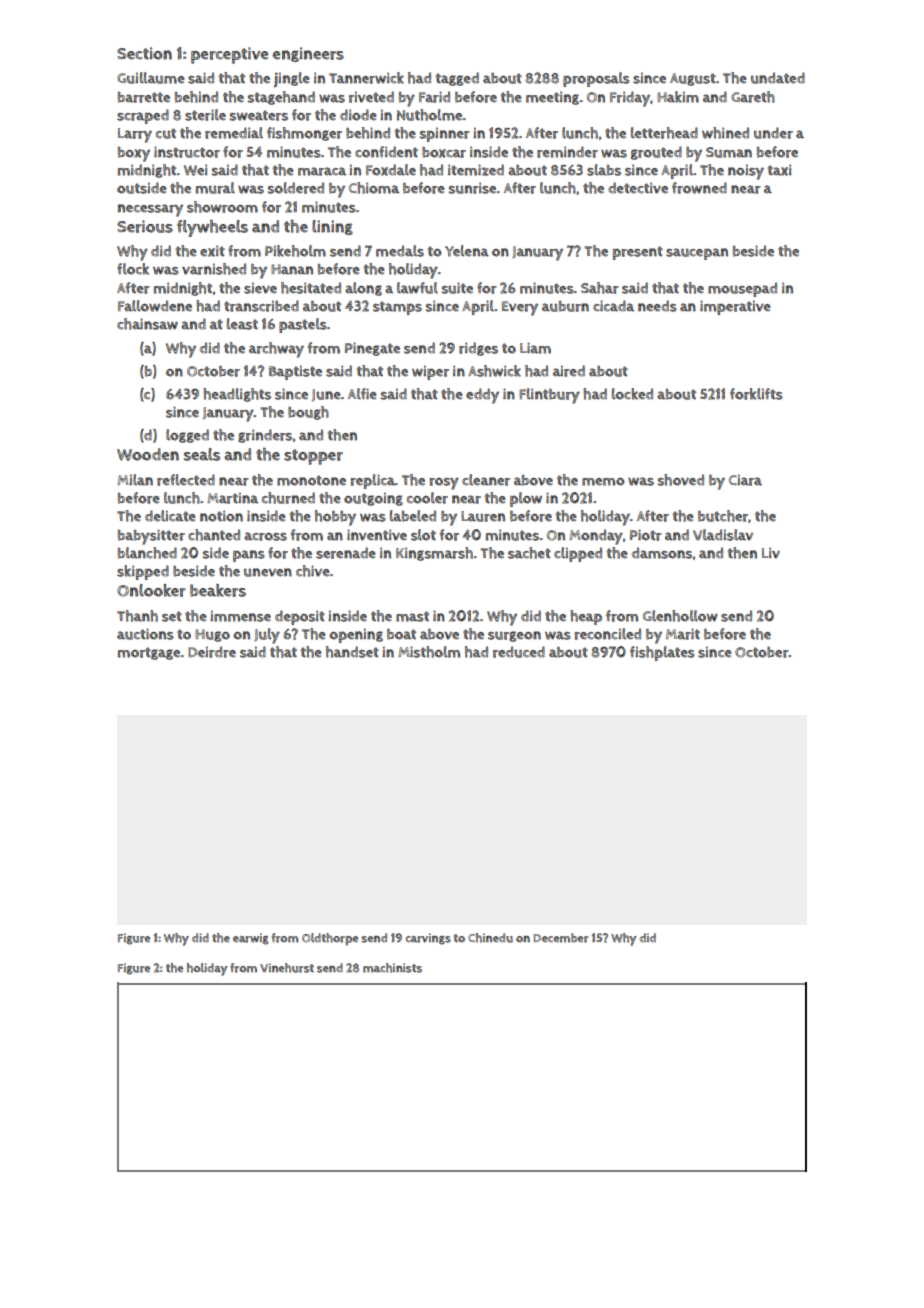 This screenshot has height=1308, width=924. I want to click on August, so click(693, 79).
